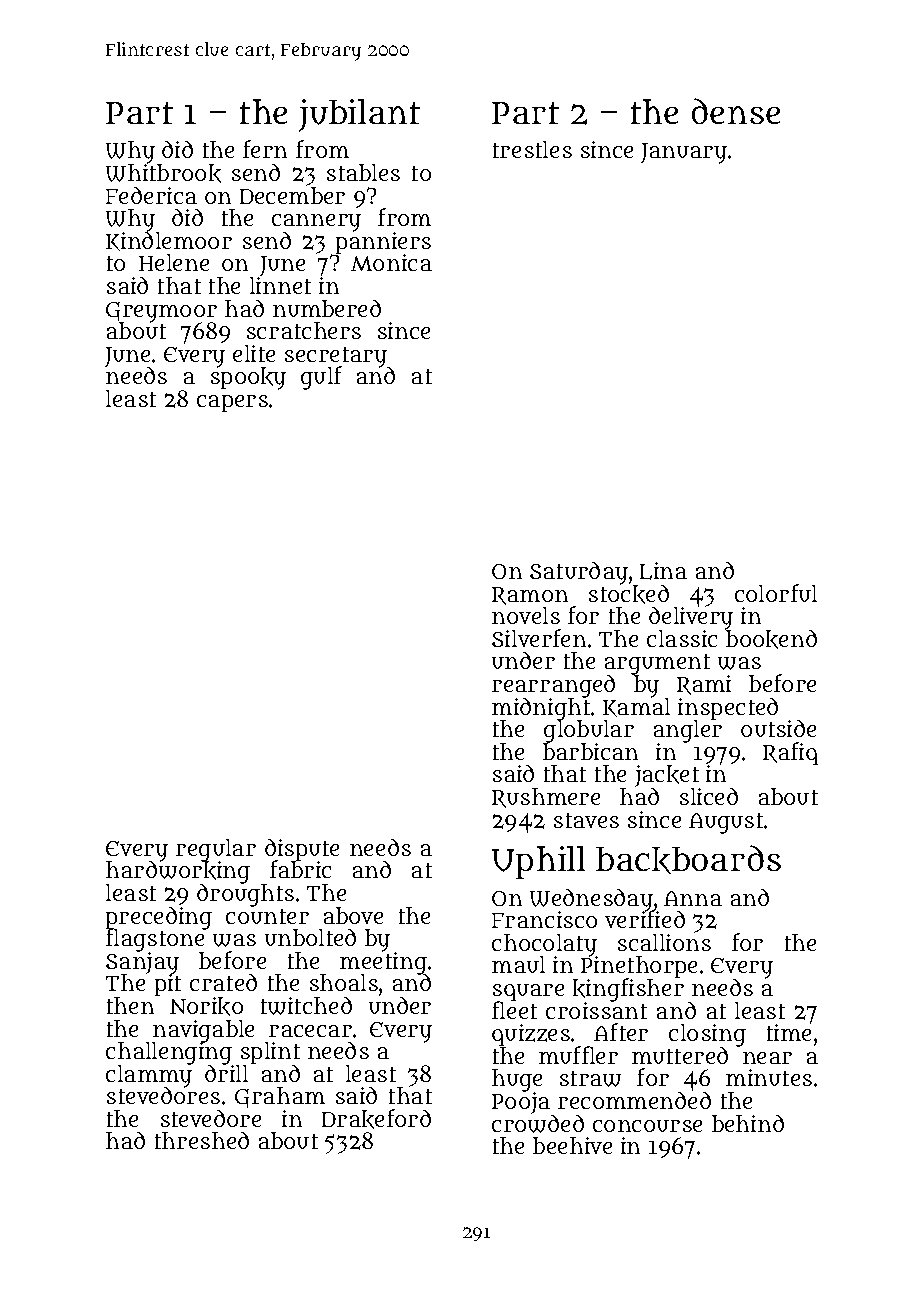 Image resolution: width=924 pixels, height=1311 pixels. Describe the element at coordinates (530, 596) in the image. I see `Ramon` at that location.
